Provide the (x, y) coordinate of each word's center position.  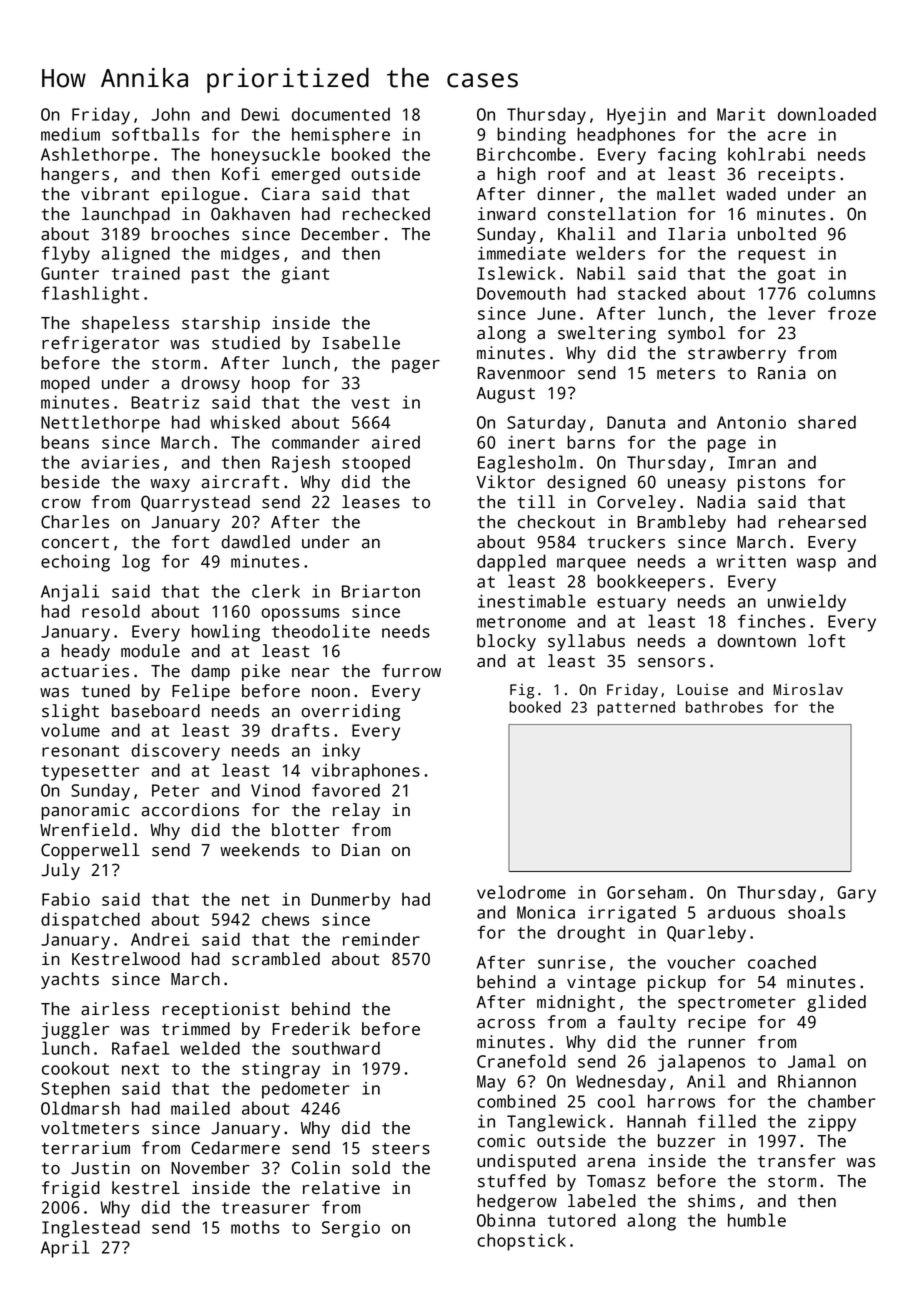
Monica (546, 912)
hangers (75, 175)
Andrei (160, 939)
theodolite (321, 631)
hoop (271, 384)
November (210, 1168)
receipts (796, 175)
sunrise (572, 962)
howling (226, 633)
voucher (701, 962)
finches (771, 621)
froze (852, 313)
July (60, 871)
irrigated (632, 914)
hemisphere (341, 136)
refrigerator (100, 344)
